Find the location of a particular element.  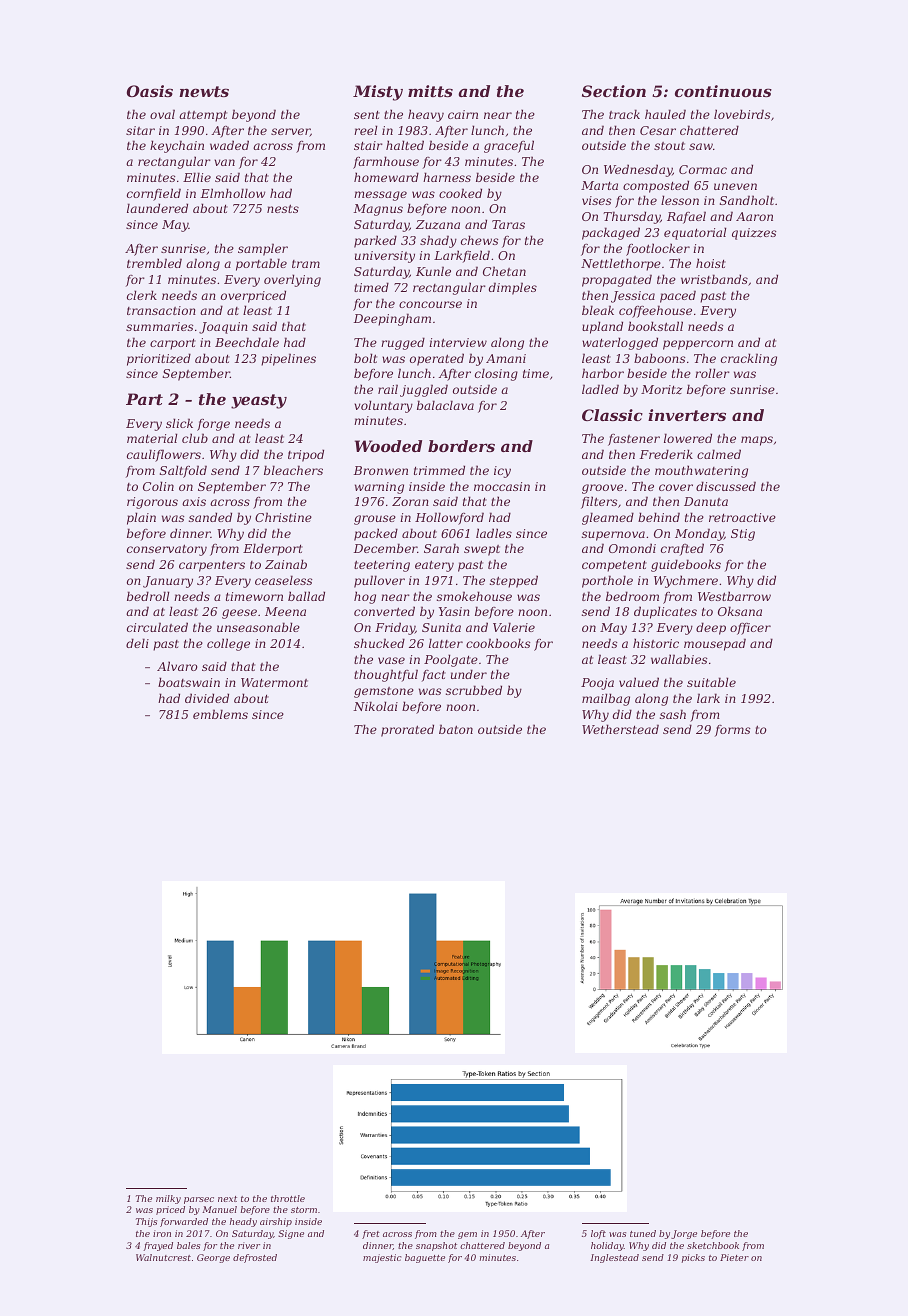

loft is located at coordinates (598, 1234).
